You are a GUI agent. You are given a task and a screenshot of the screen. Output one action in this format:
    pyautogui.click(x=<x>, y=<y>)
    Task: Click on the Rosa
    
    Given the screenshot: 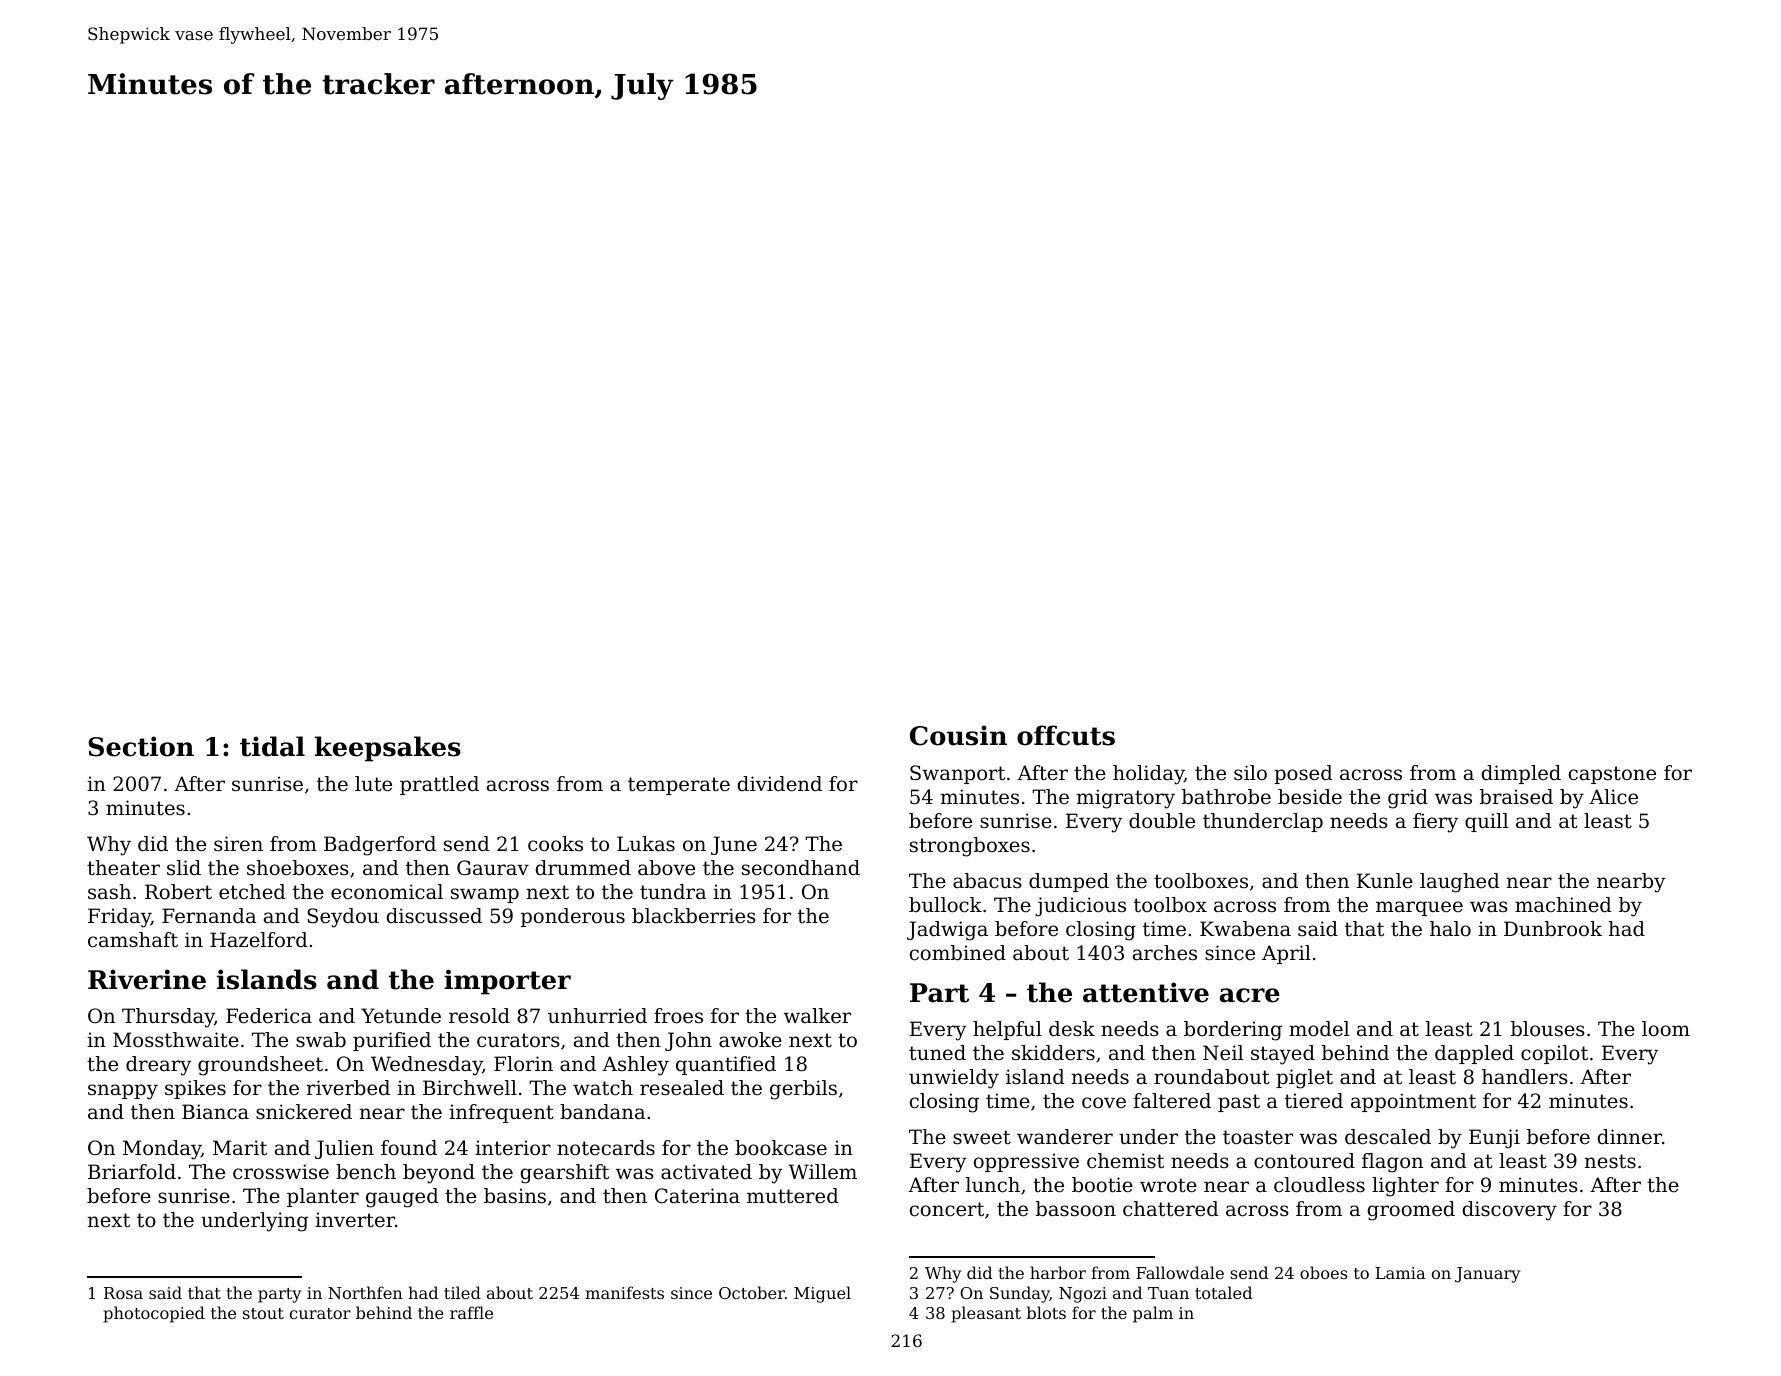 What is the action you would take?
    pyautogui.click(x=123, y=1293)
